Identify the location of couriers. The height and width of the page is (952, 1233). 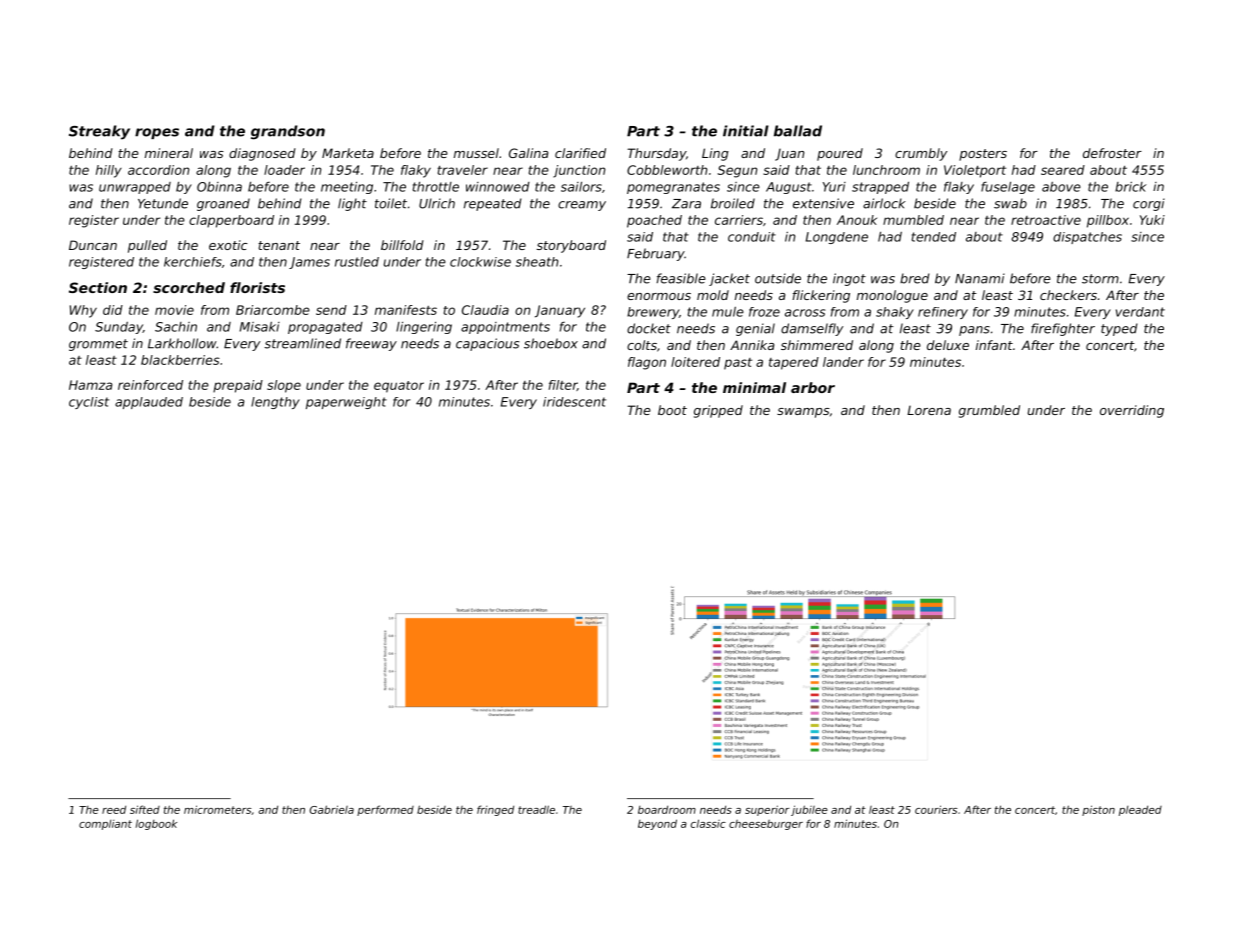
(936, 809).
